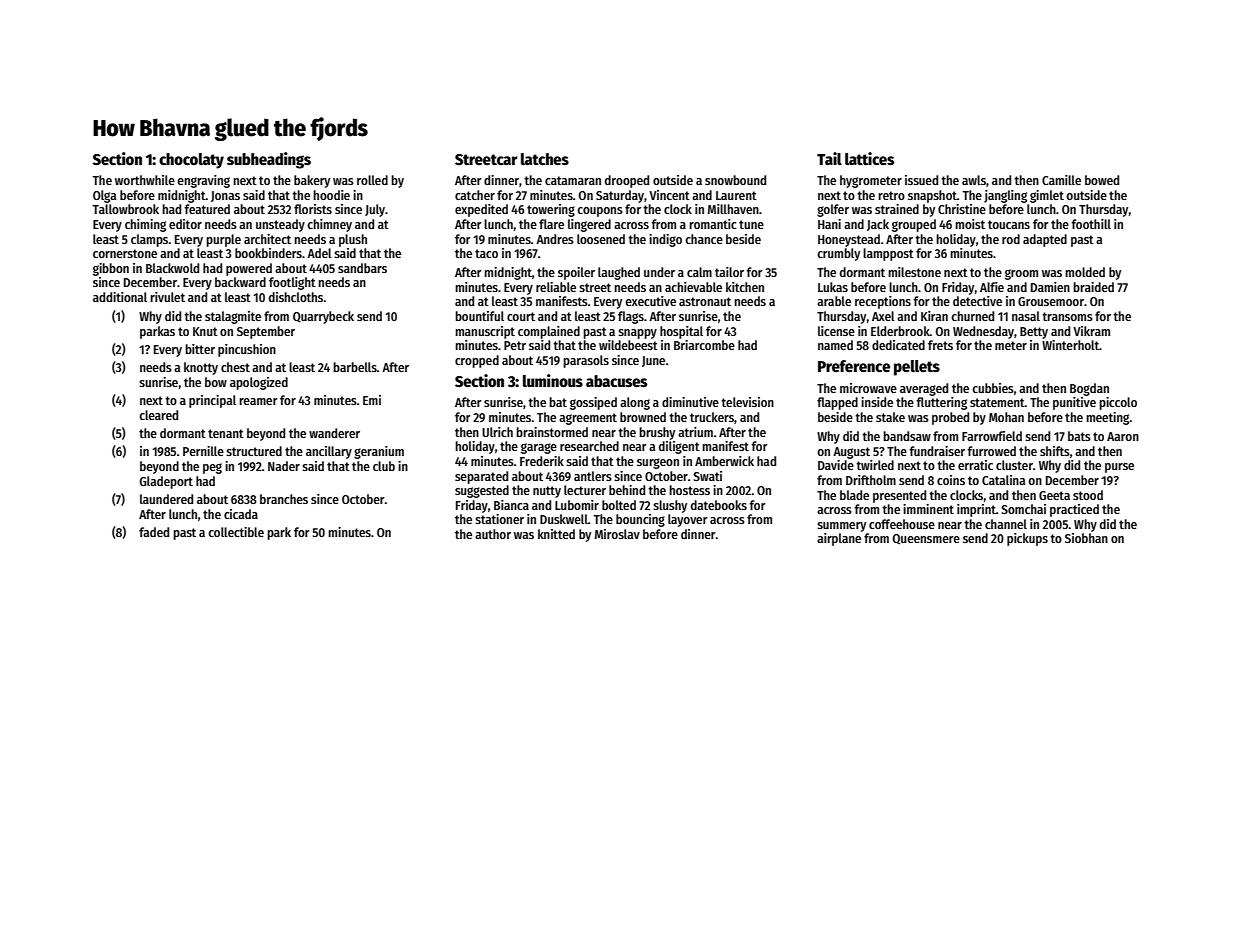  What do you see at coordinates (154, 532) in the screenshot?
I see `faded` at bounding box center [154, 532].
